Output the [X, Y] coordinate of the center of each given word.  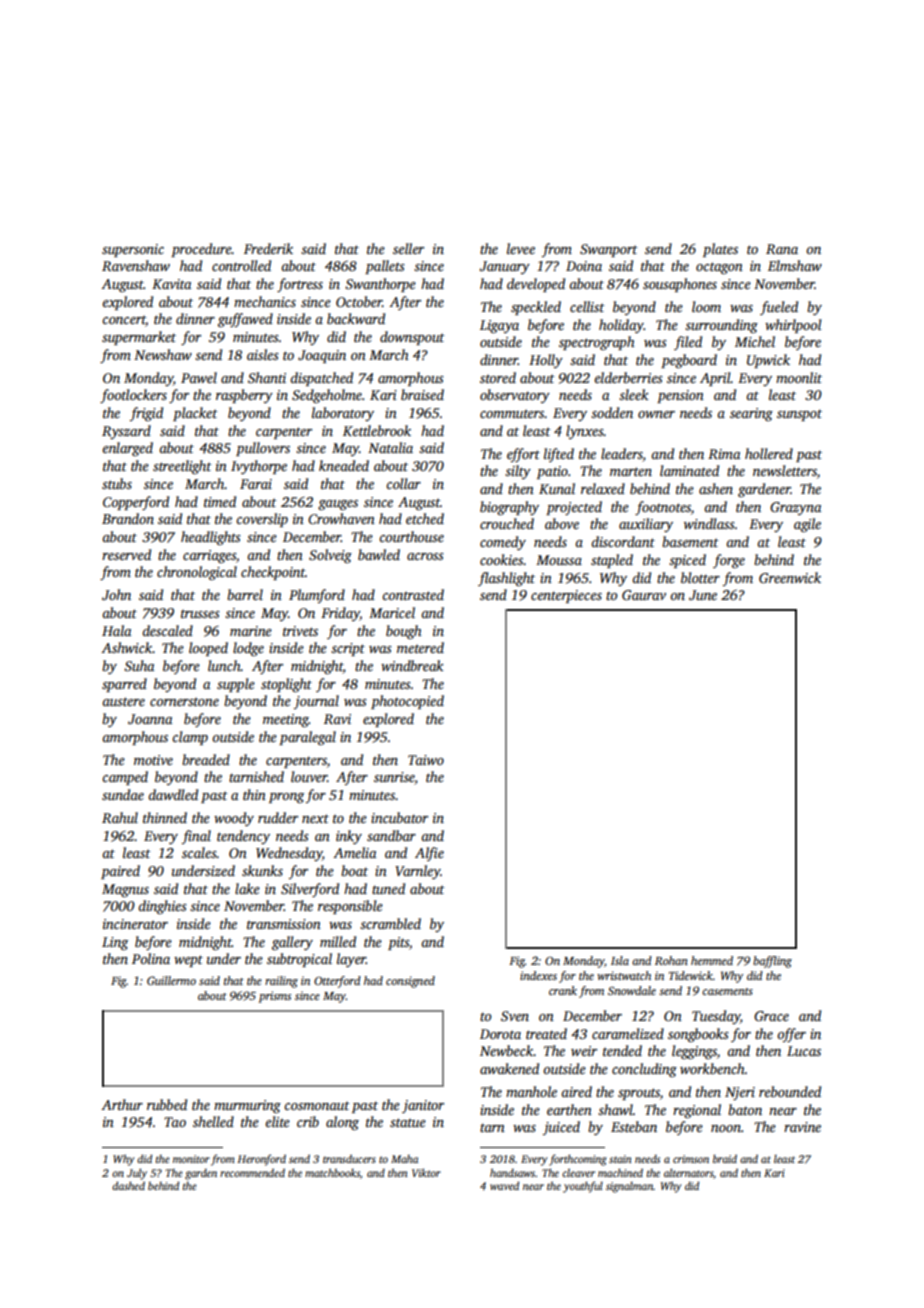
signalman [629, 1187]
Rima [724, 454]
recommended [252, 1172]
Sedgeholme [327, 396]
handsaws [512, 1172]
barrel [245, 594]
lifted [559, 455]
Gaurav [644, 595]
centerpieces [566, 596]
